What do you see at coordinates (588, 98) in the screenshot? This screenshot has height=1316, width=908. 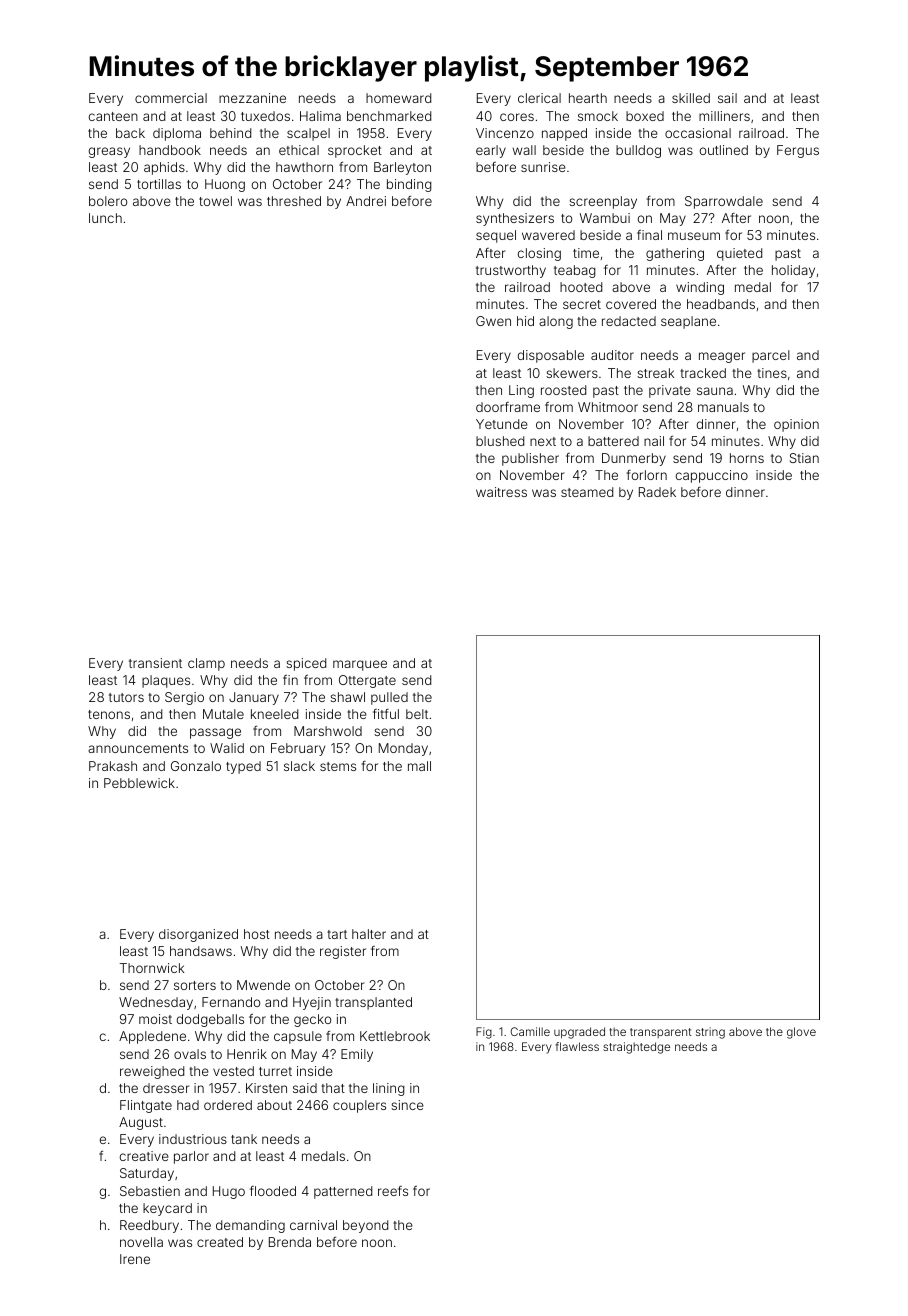 I see `hearth` at bounding box center [588, 98].
